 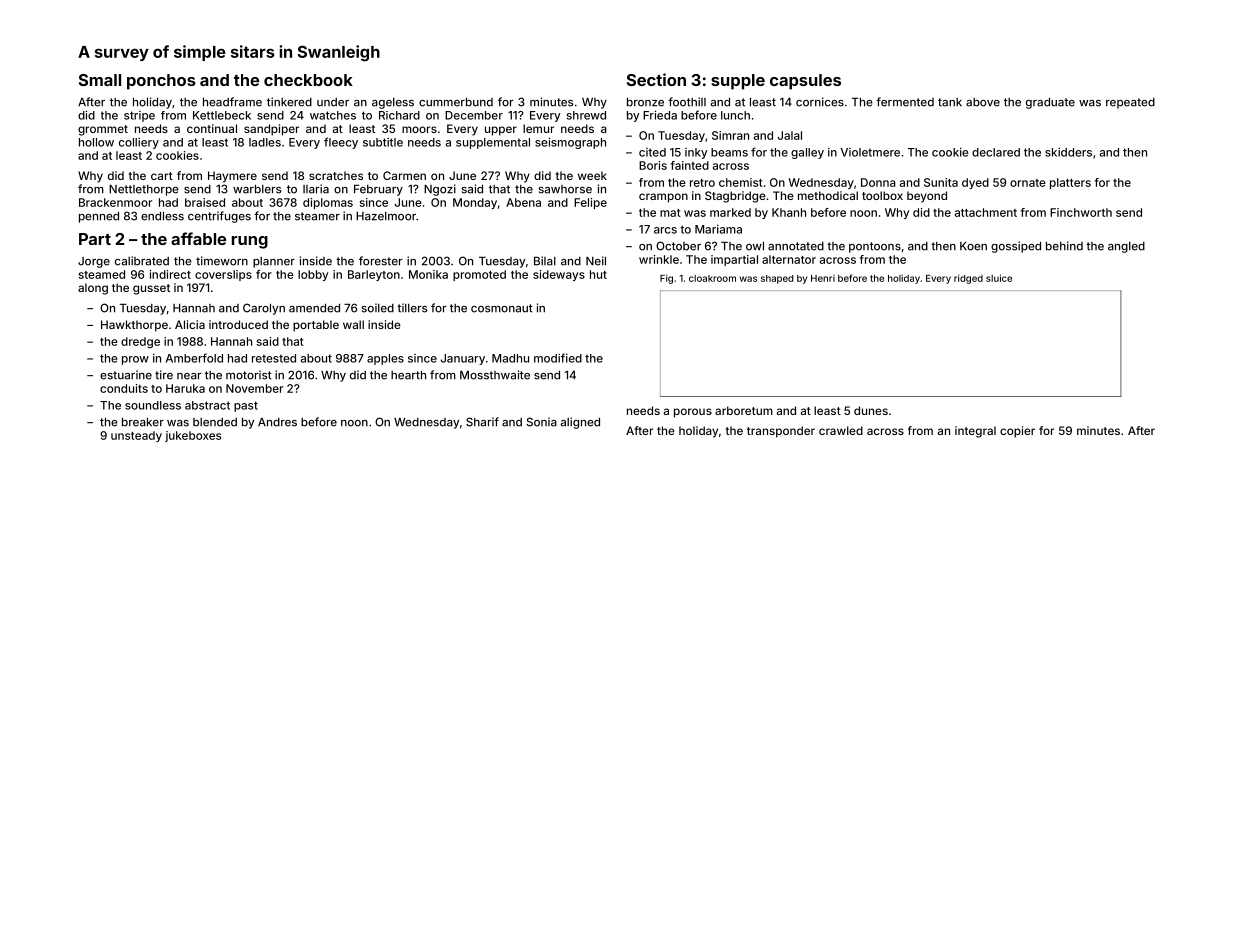 What do you see at coordinates (968, 279) in the image?
I see `ridged` at bounding box center [968, 279].
